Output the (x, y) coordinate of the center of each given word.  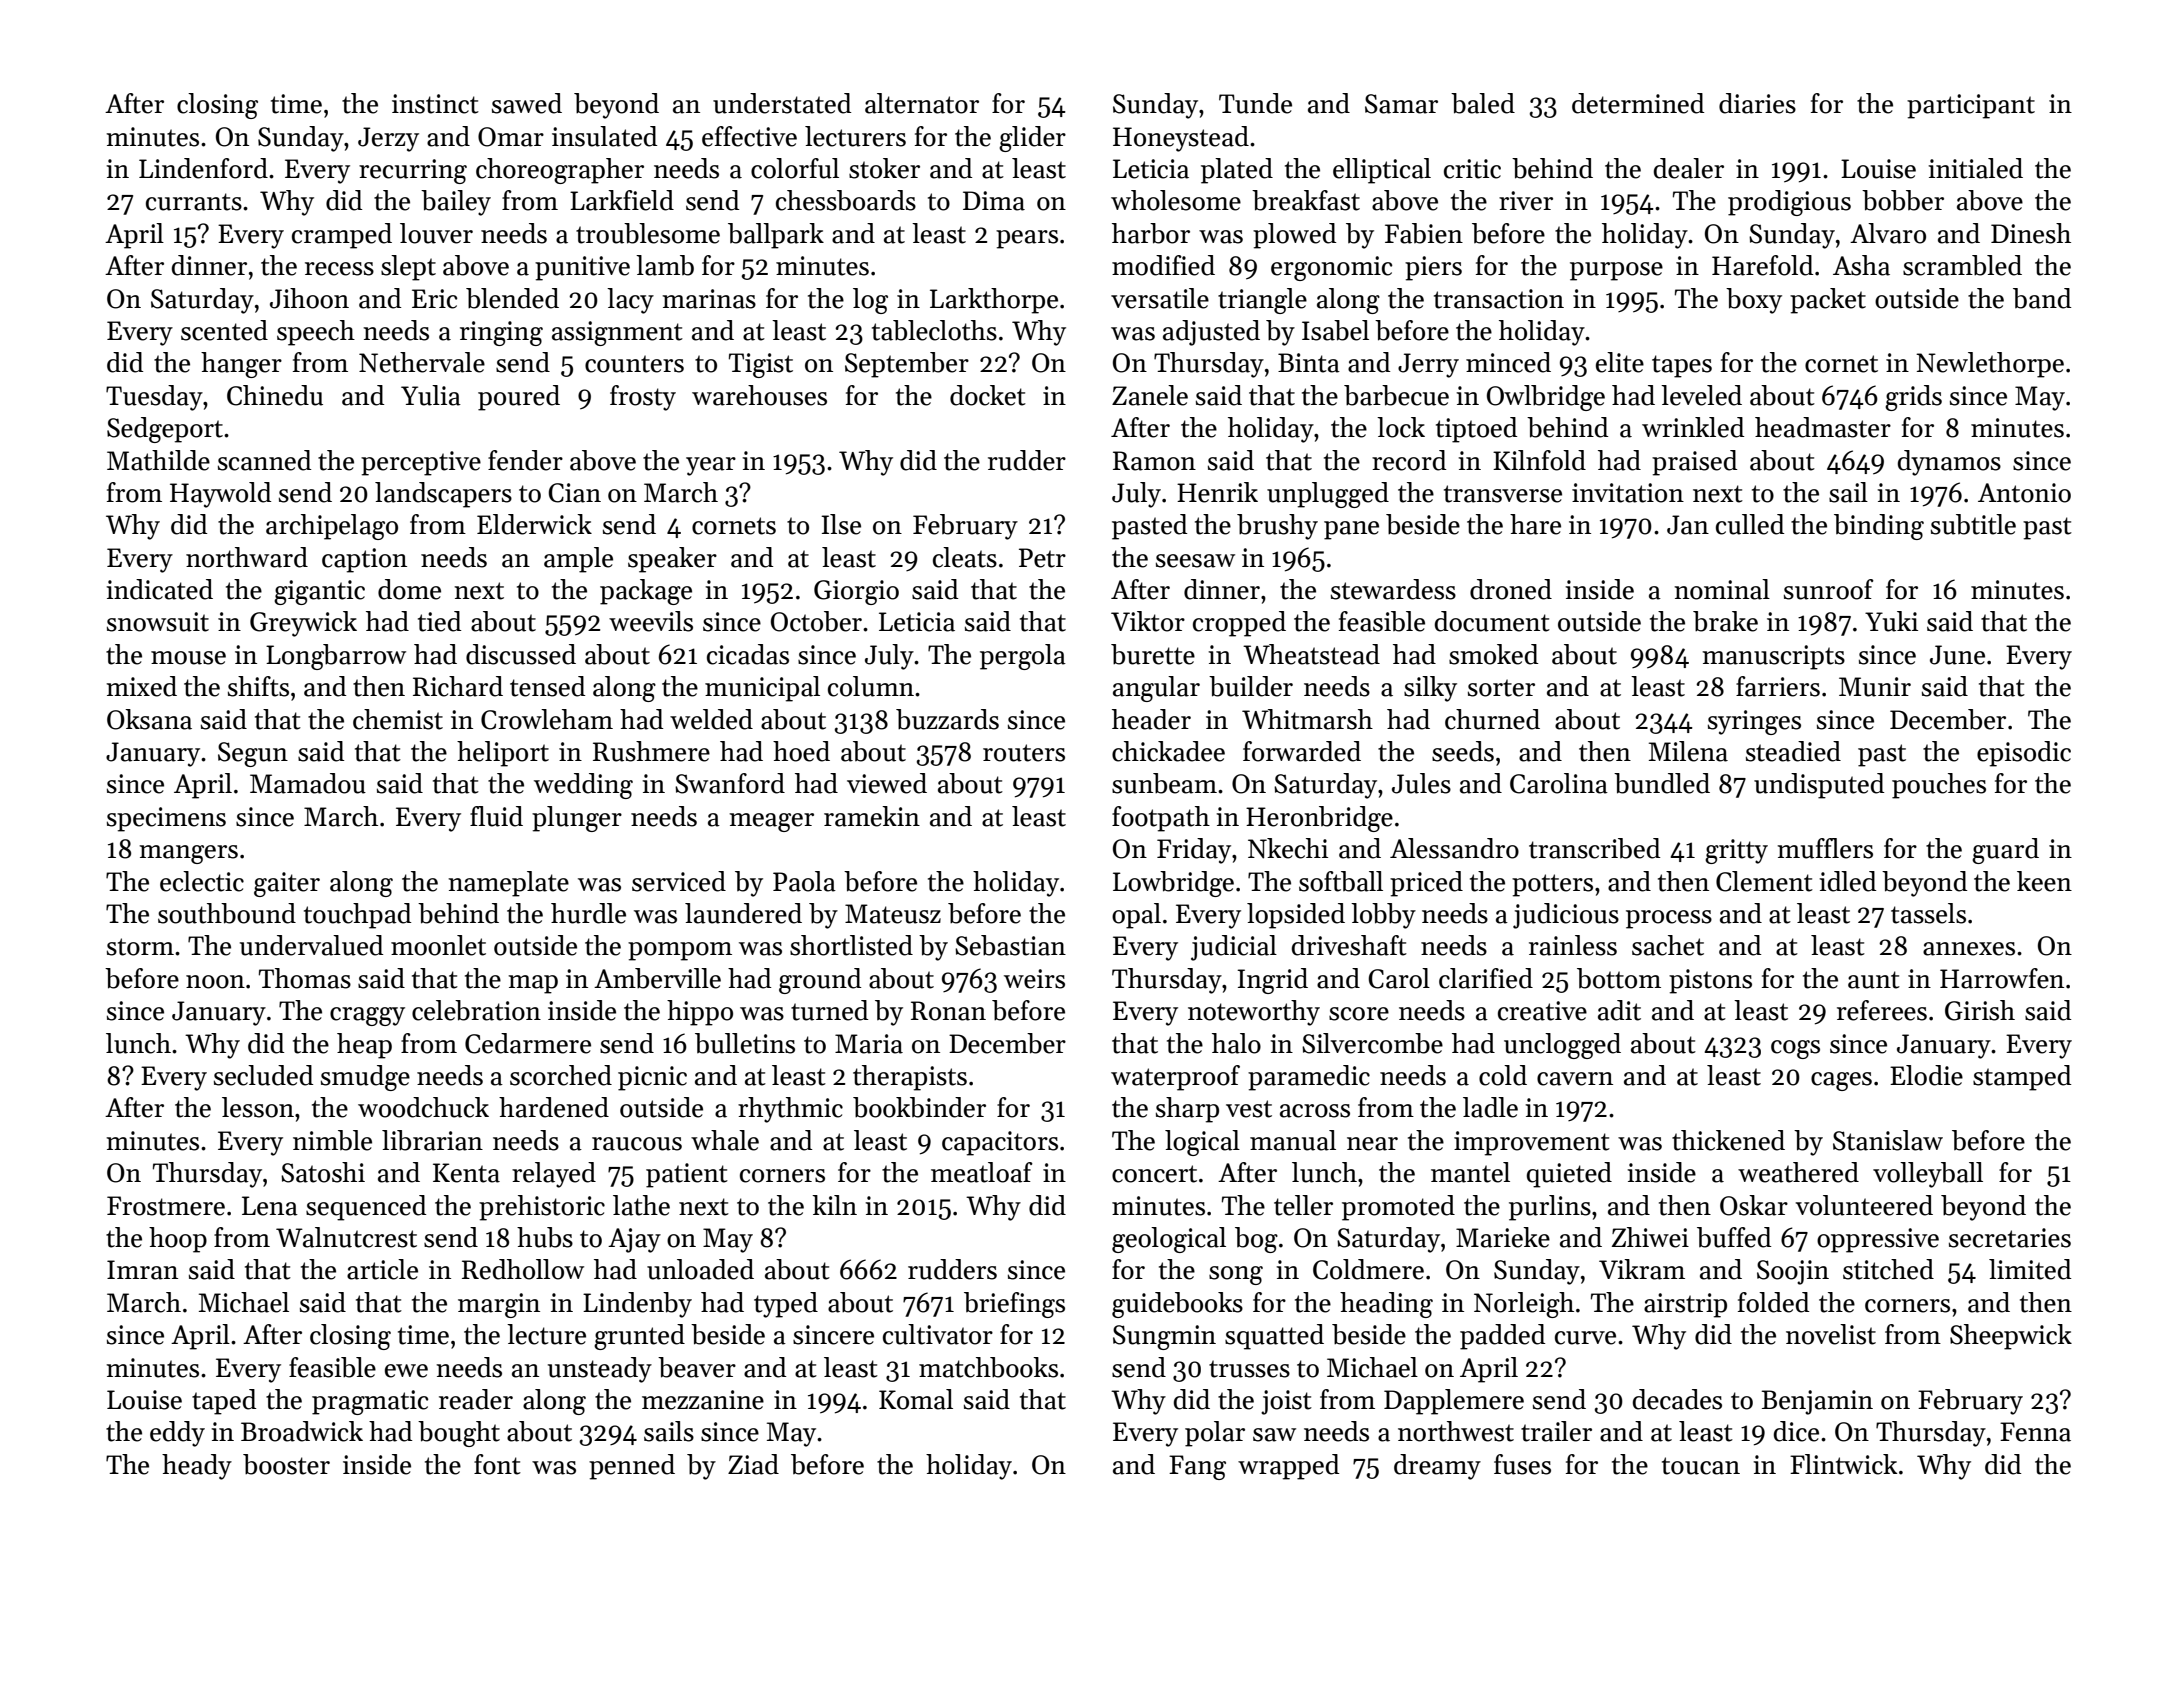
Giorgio (856, 592)
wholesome (1176, 200)
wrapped (1288, 1467)
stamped (2022, 1078)
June (1957, 655)
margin (499, 1305)
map (533, 984)
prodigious (1789, 203)
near (1372, 1144)
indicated (159, 589)
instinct (435, 104)
